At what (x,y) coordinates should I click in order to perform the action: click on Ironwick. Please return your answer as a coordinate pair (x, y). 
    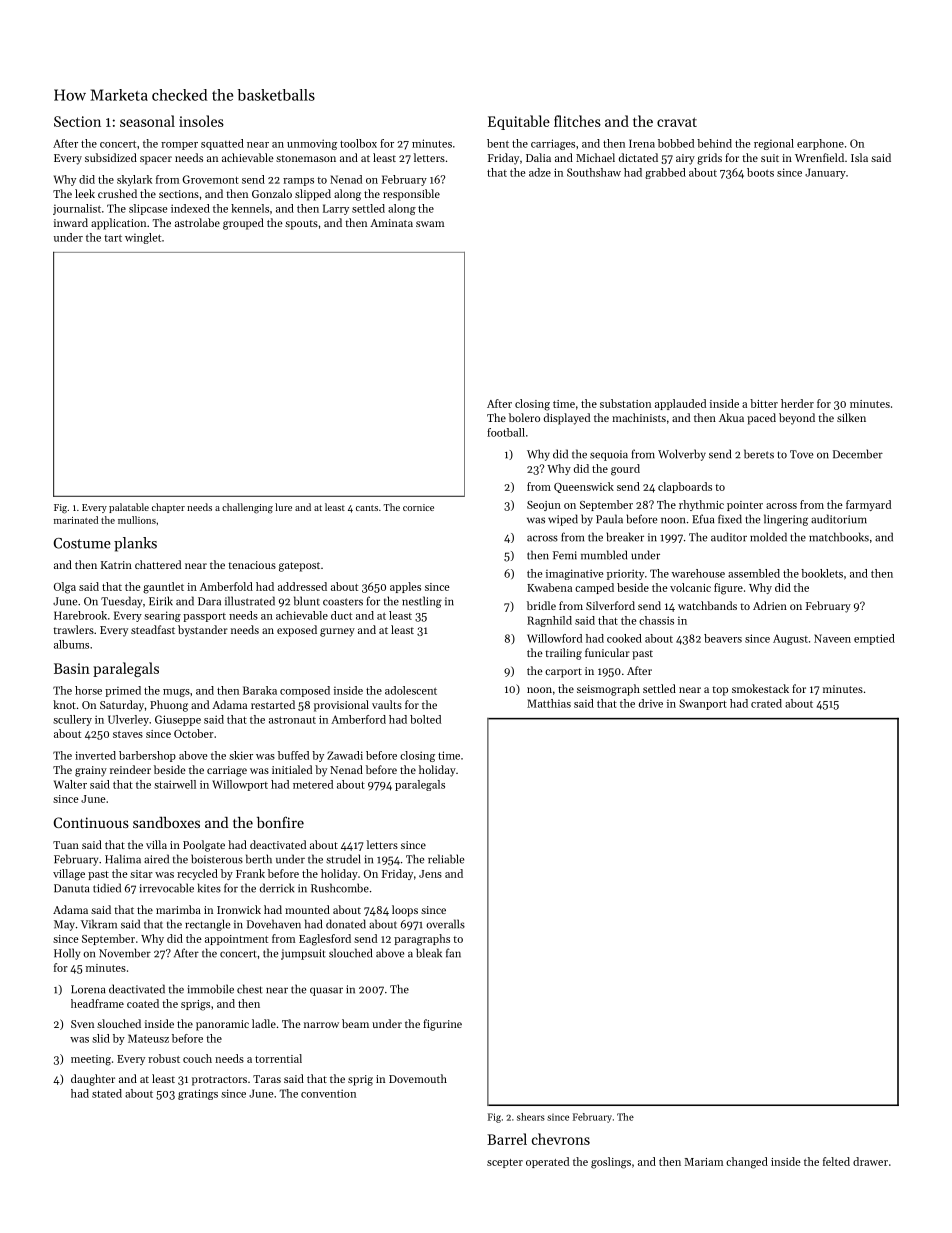
    Looking at the image, I should click on (239, 909).
